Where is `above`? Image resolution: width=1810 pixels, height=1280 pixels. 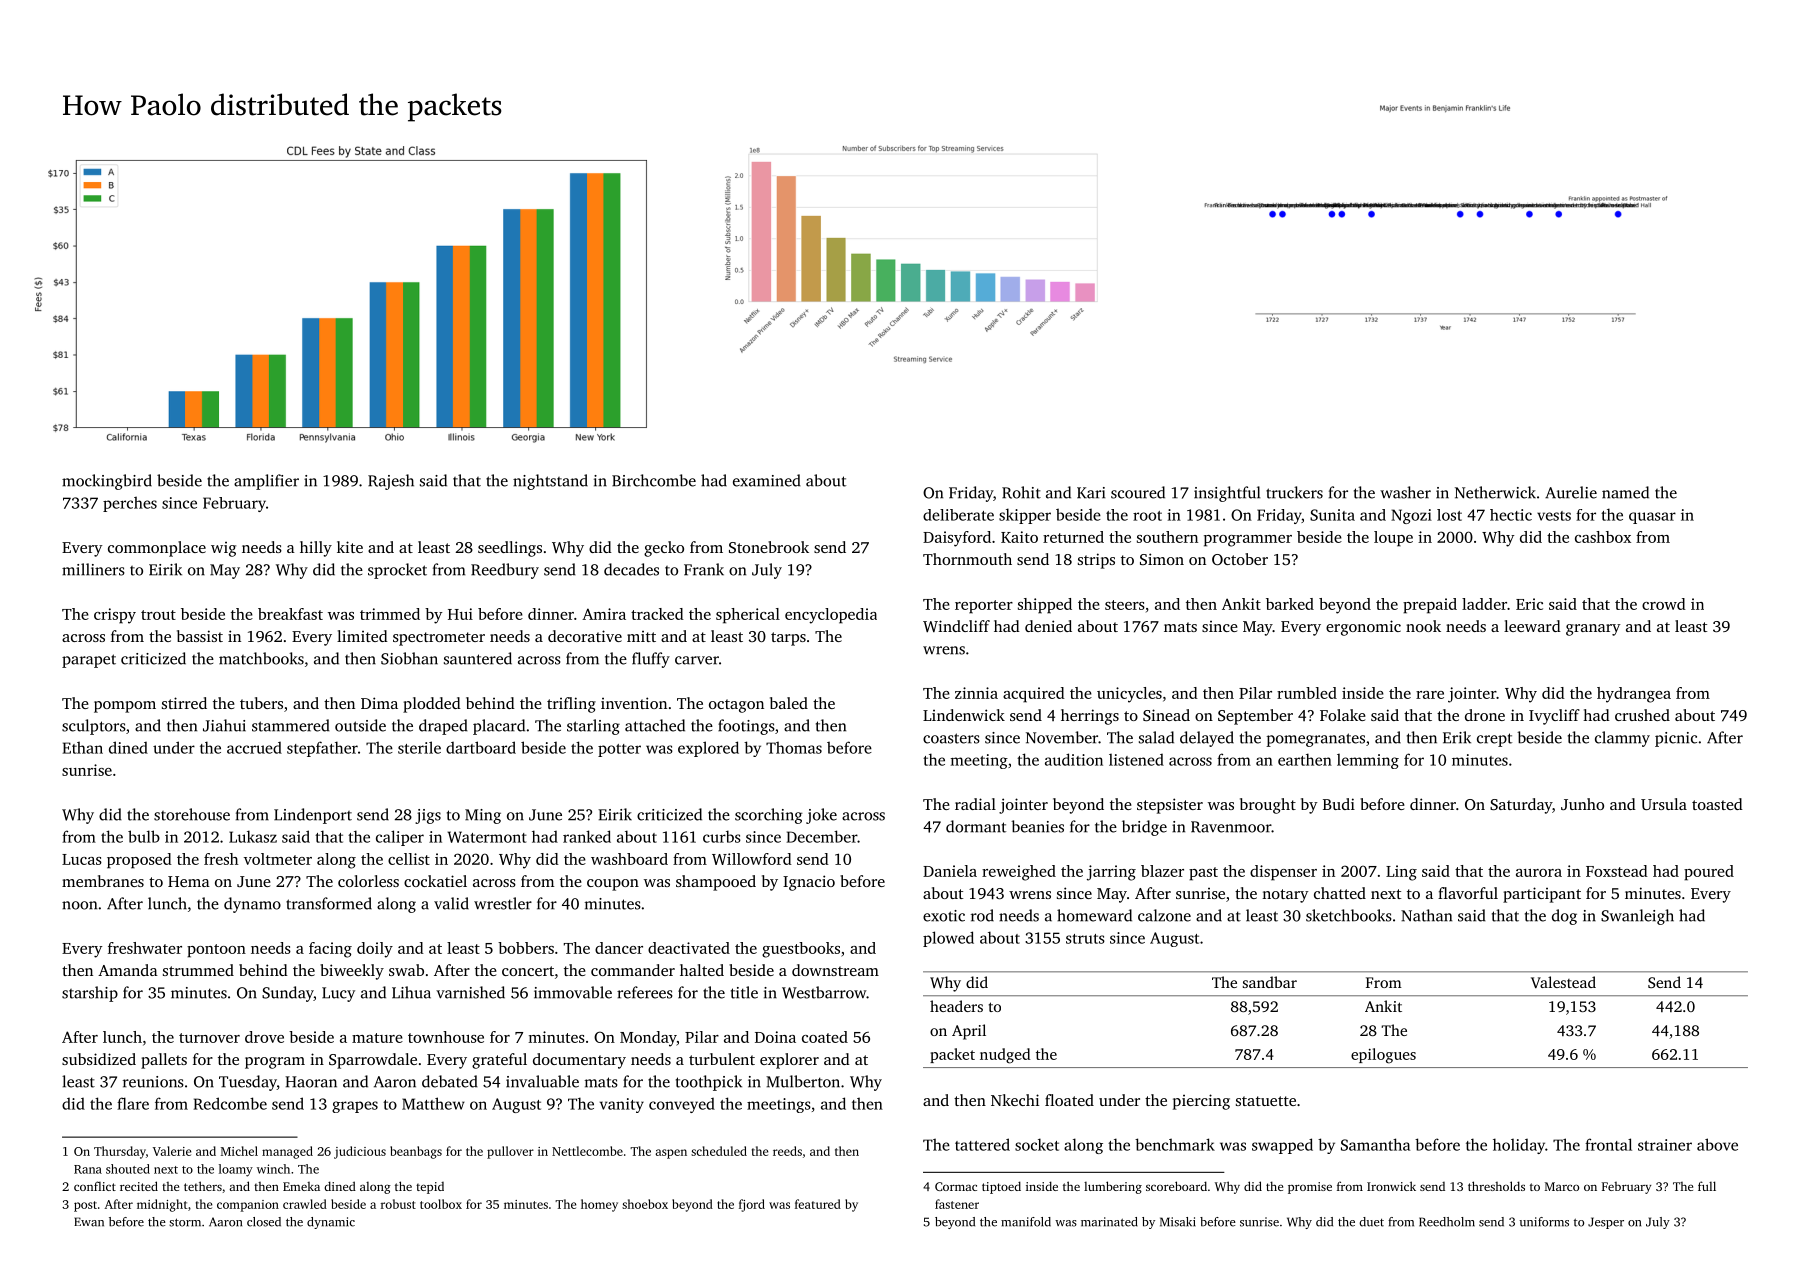 above is located at coordinates (1717, 1144).
